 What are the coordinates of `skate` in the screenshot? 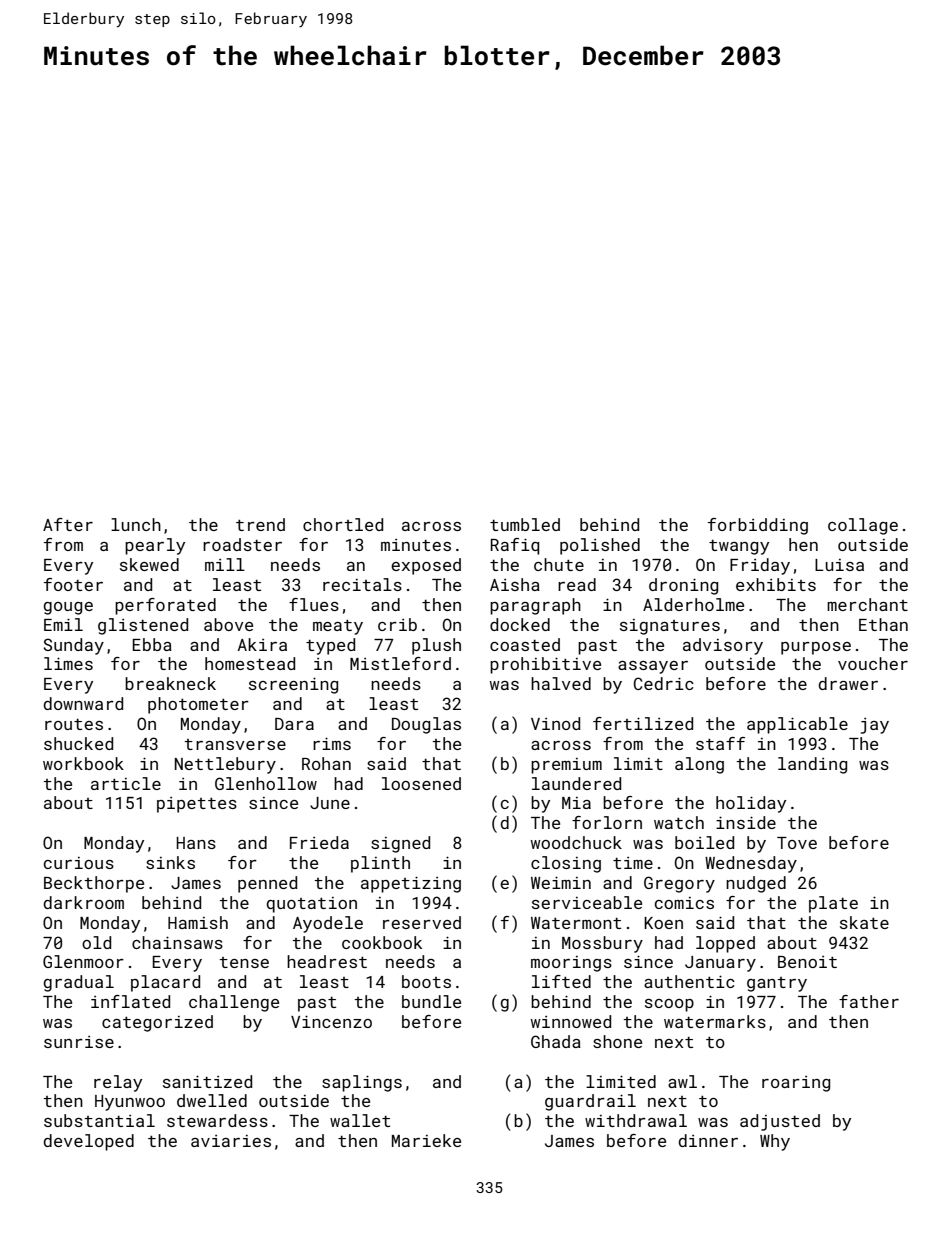 It's located at (864, 922).
